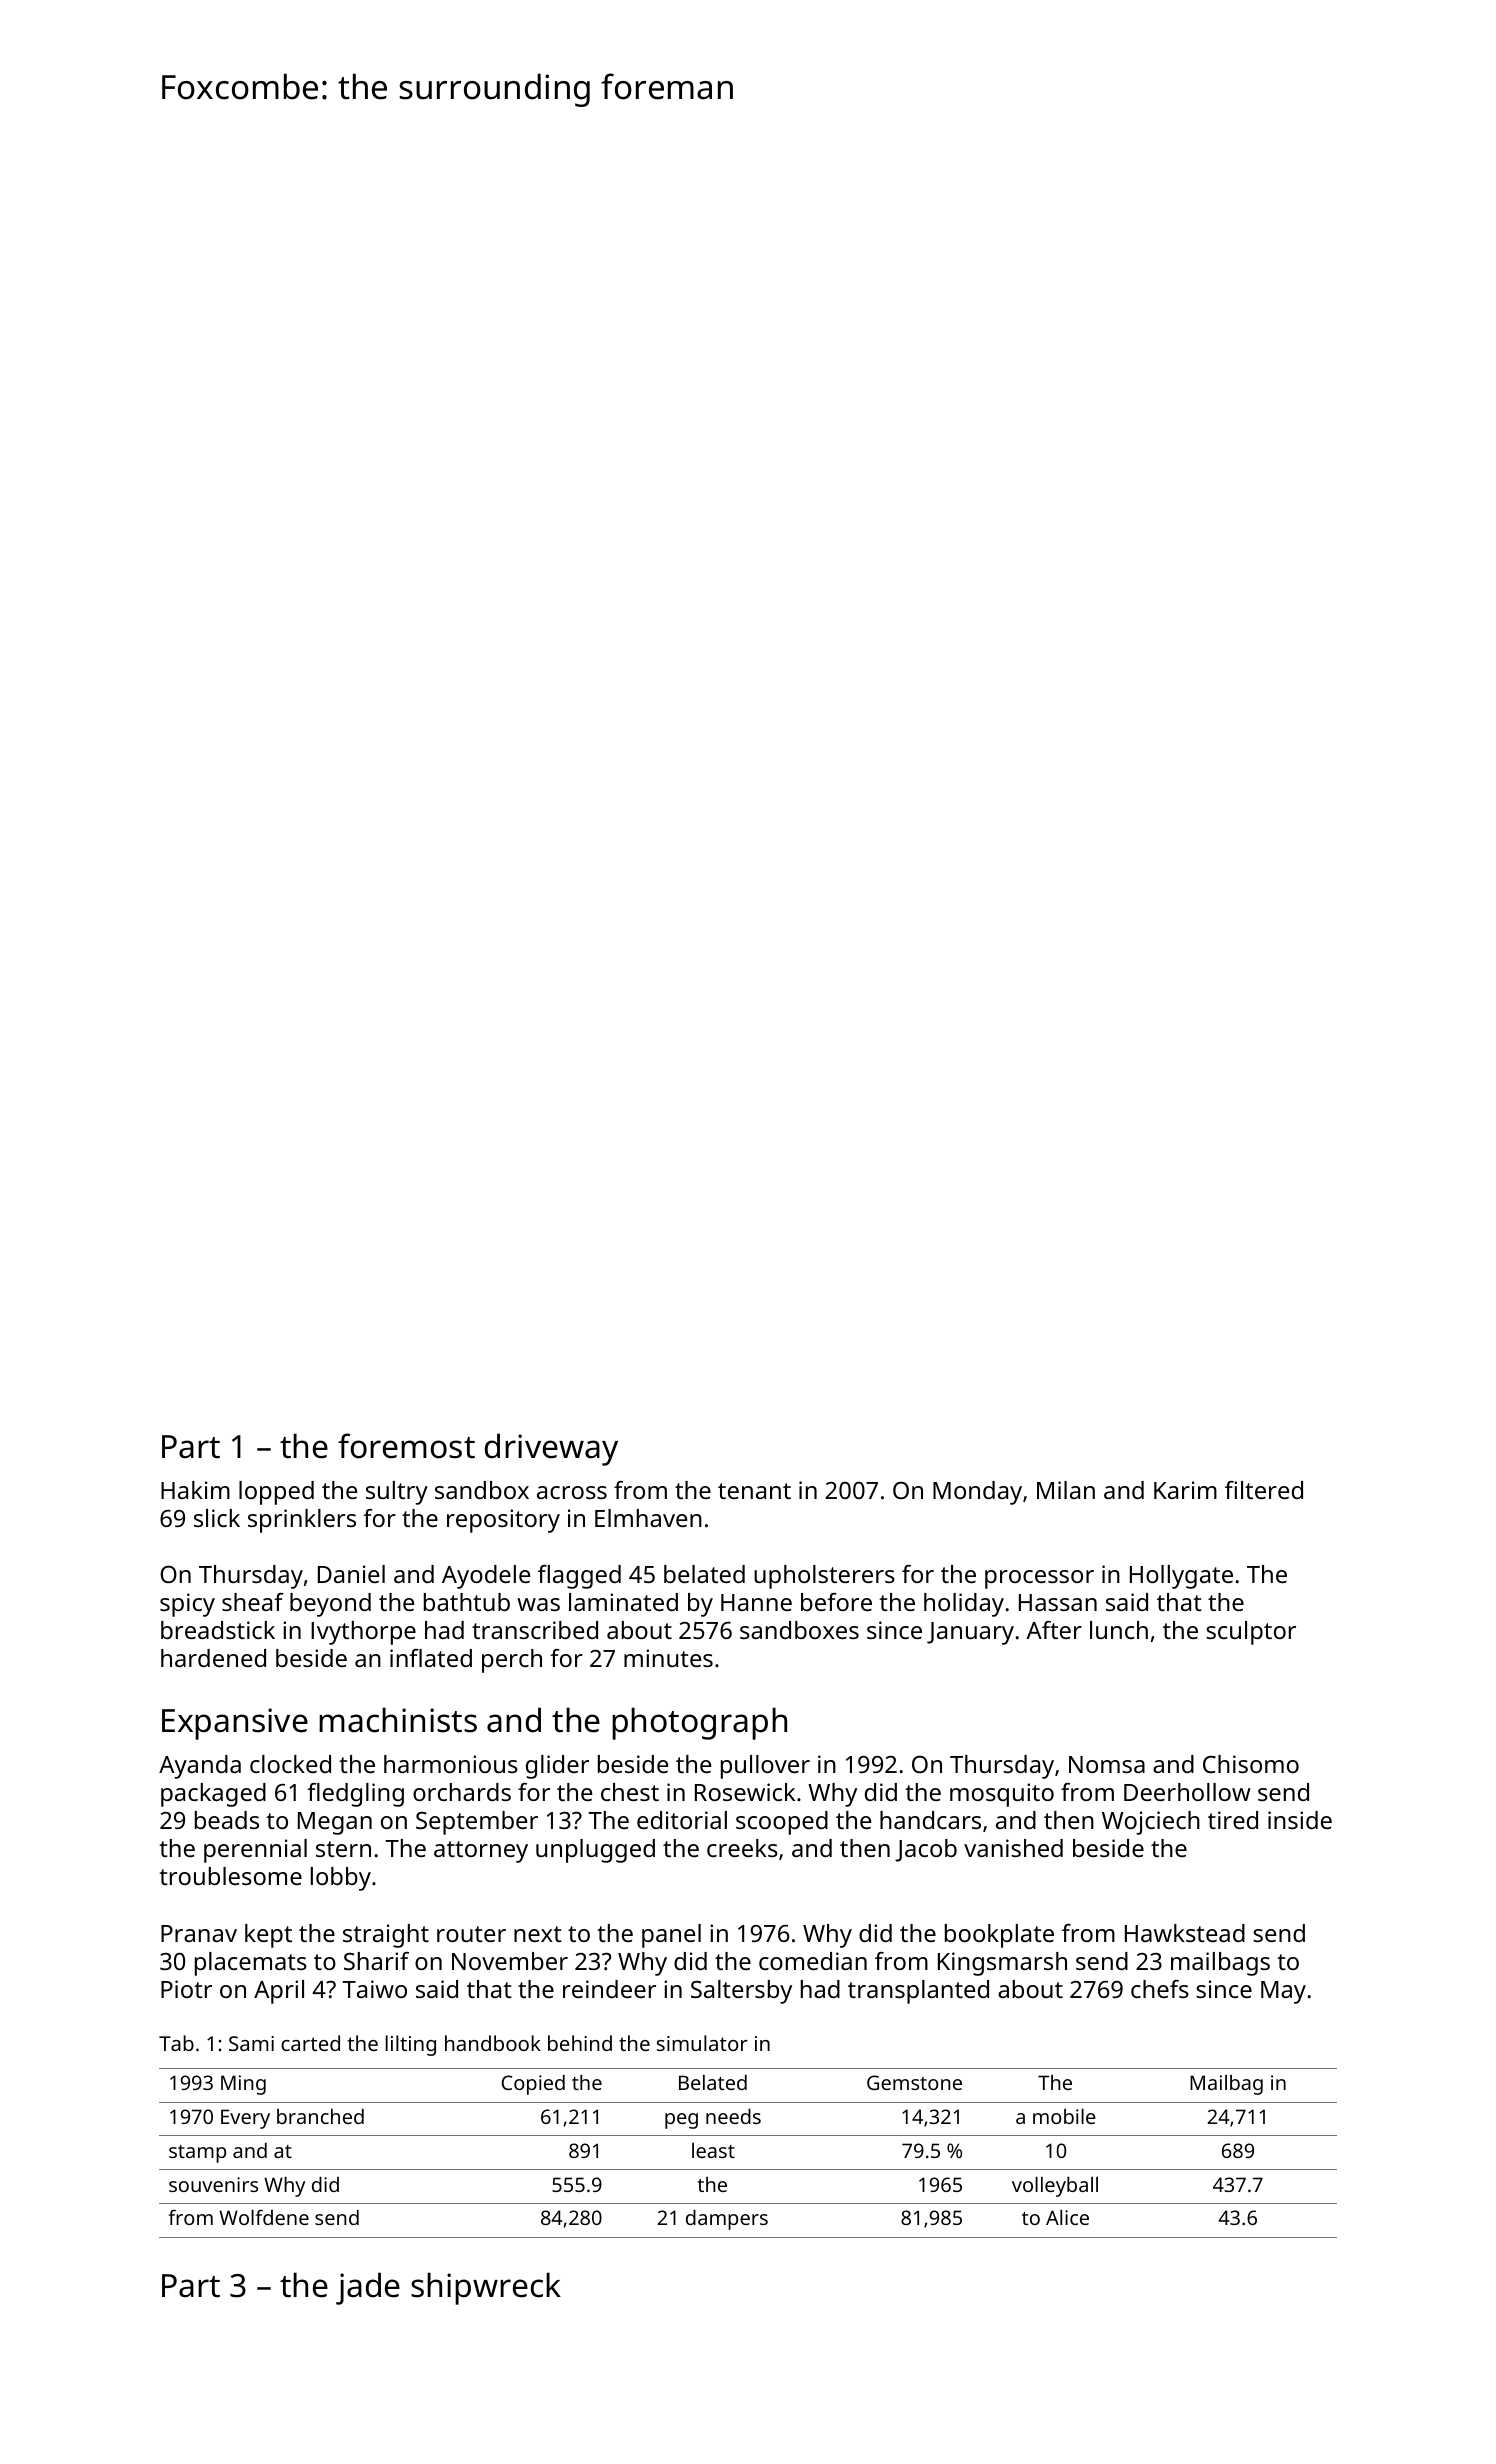 This screenshot has height=2464, width=1496. I want to click on foremost, so click(406, 1446).
